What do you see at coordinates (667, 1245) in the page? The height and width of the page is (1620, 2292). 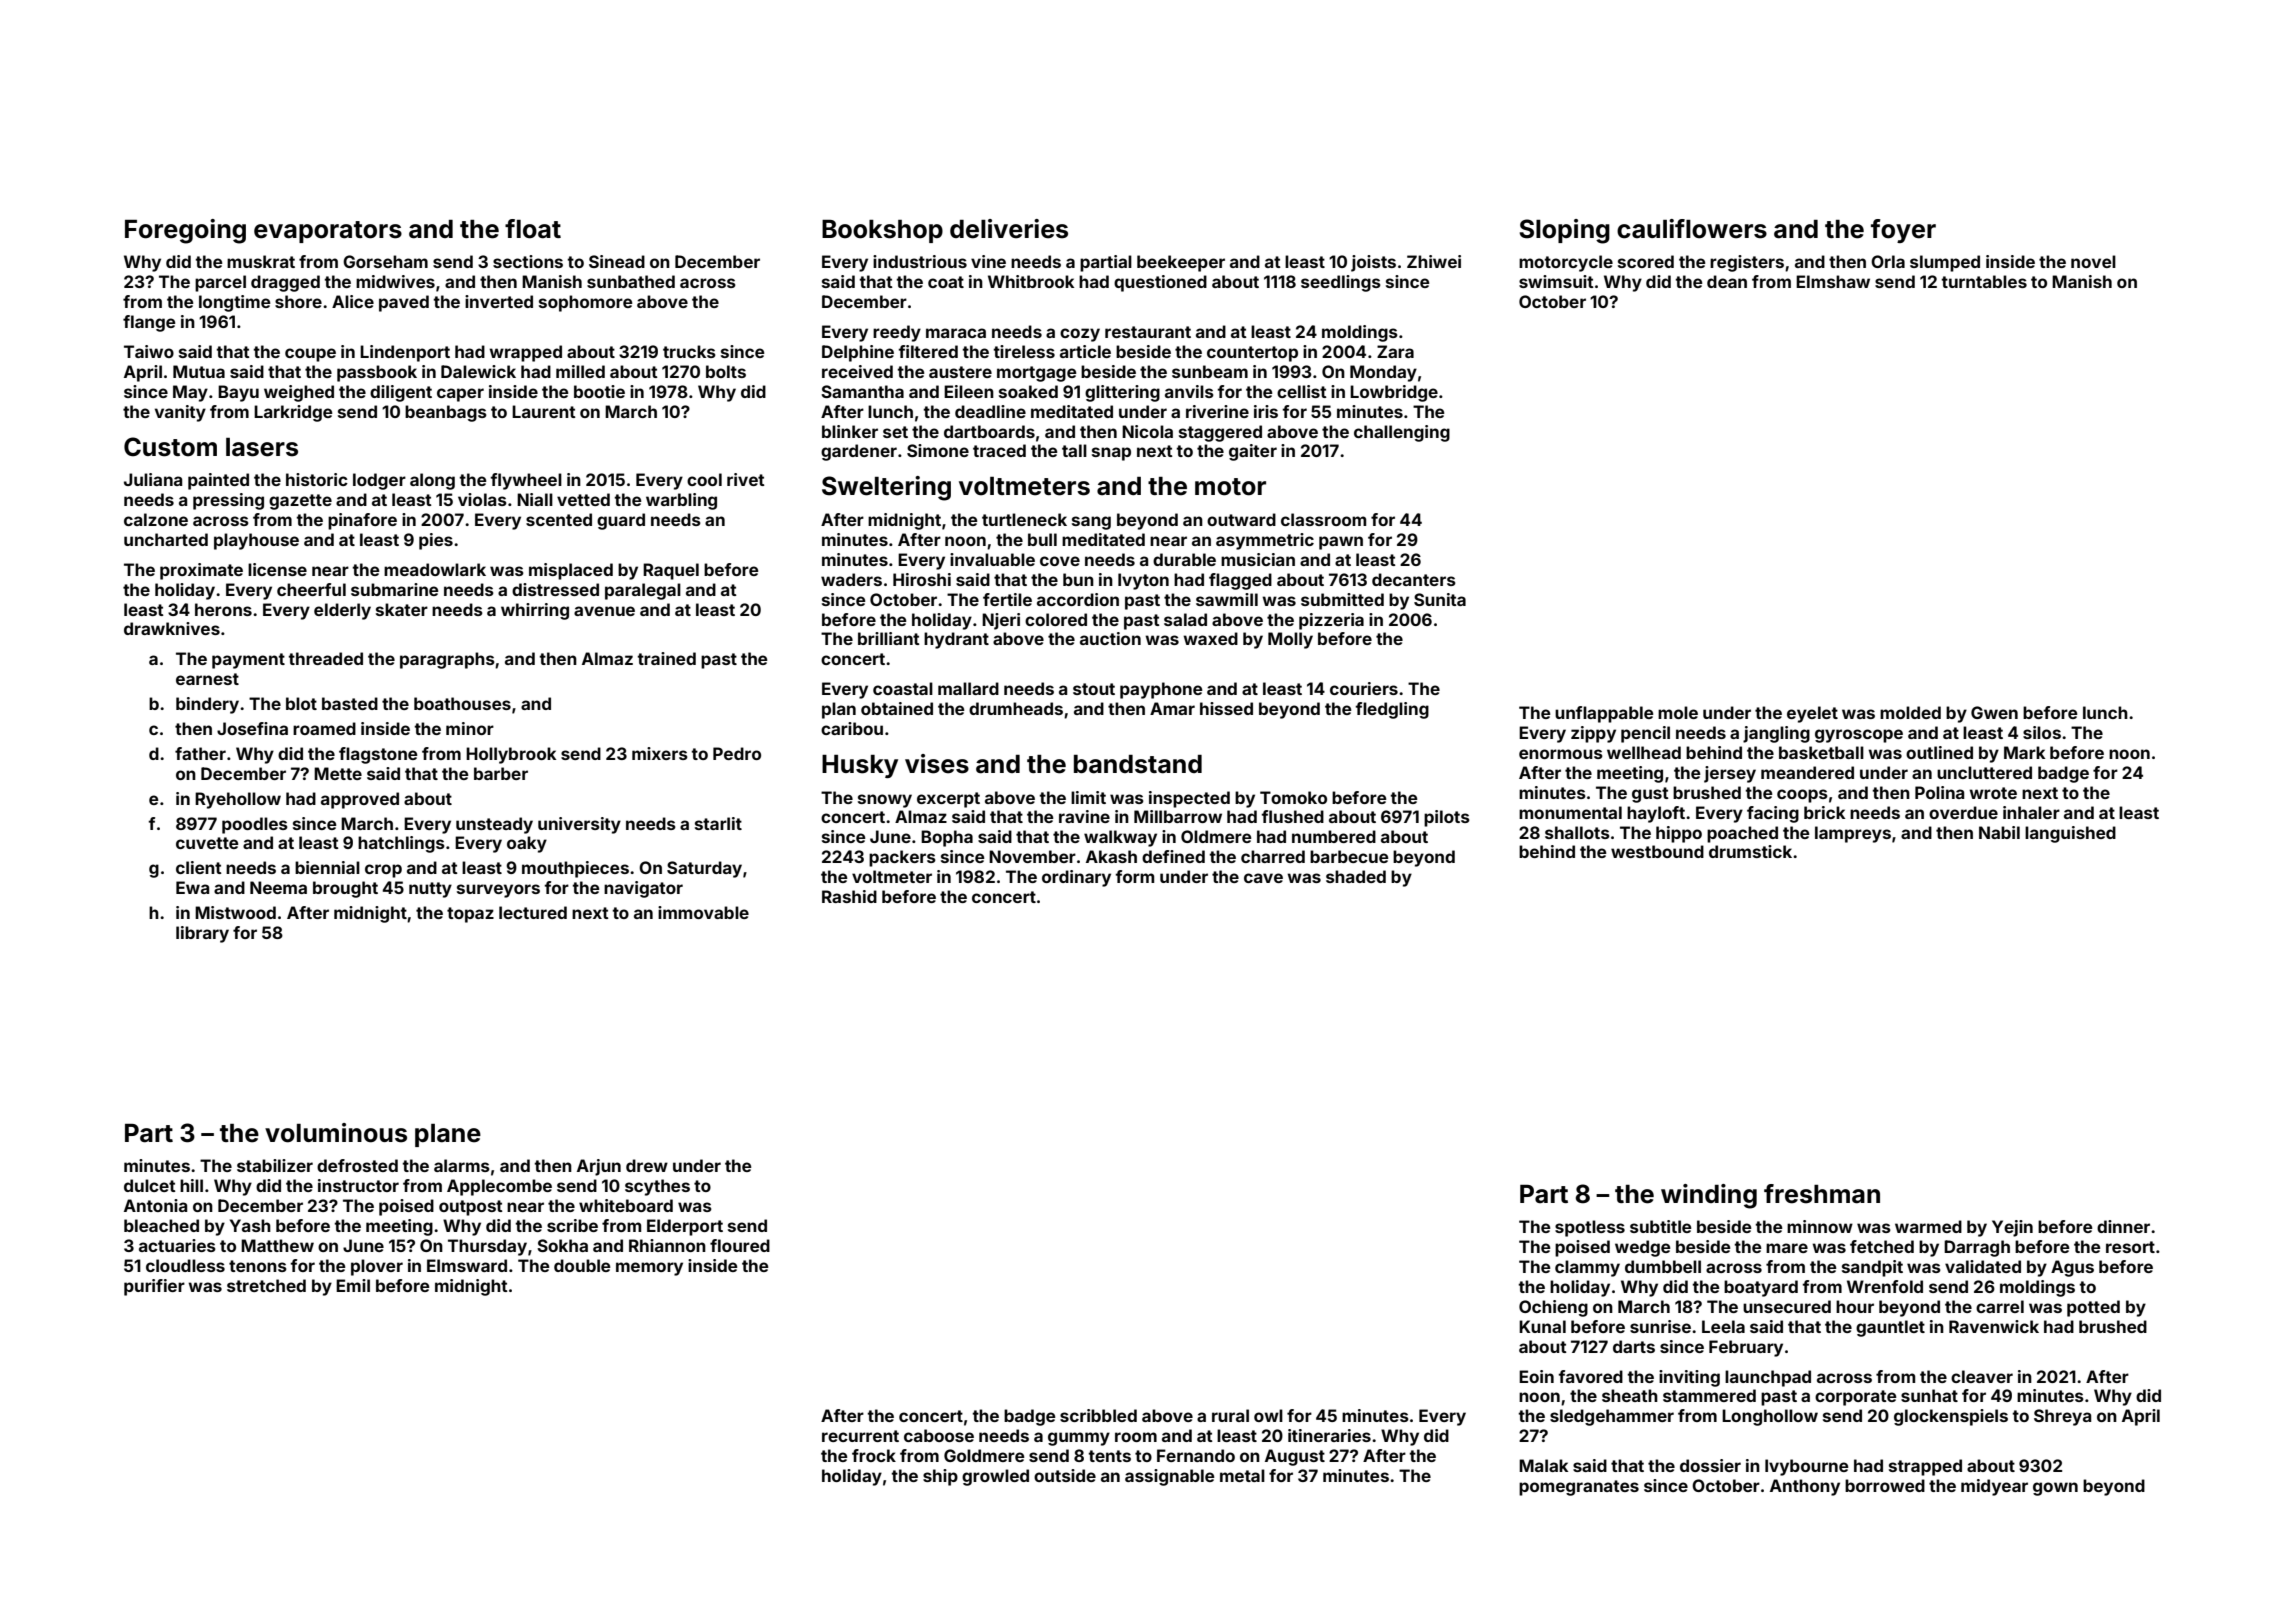 I see `Rhiannon` at bounding box center [667, 1245].
